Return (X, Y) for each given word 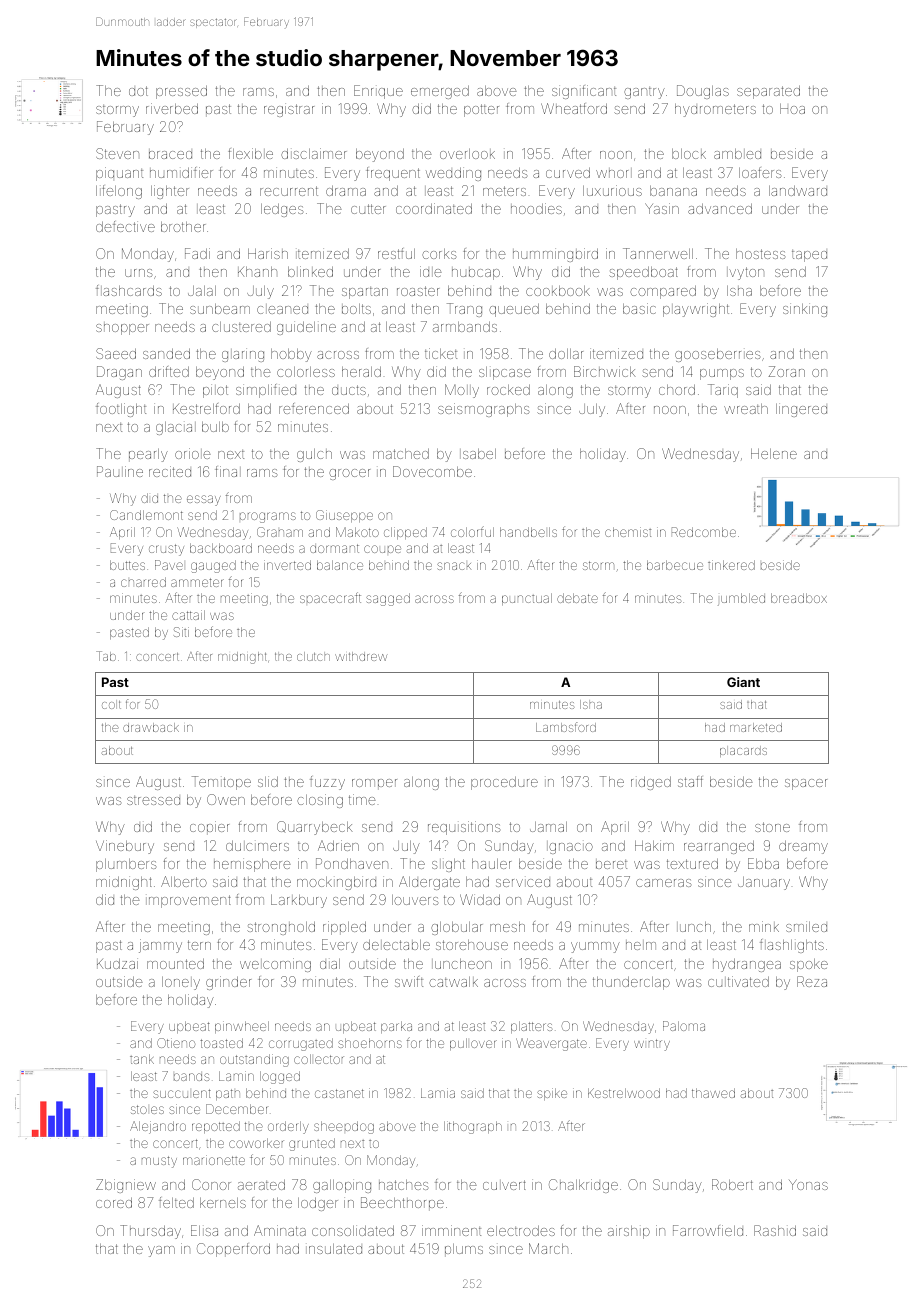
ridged (651, 783)
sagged (388, 599)
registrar (289, 110)
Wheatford (574, 108)
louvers (415, 900)
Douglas (703, 92)
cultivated (738, 981)
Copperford (233, 1250)
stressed (153, 800)
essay (204, 500)
